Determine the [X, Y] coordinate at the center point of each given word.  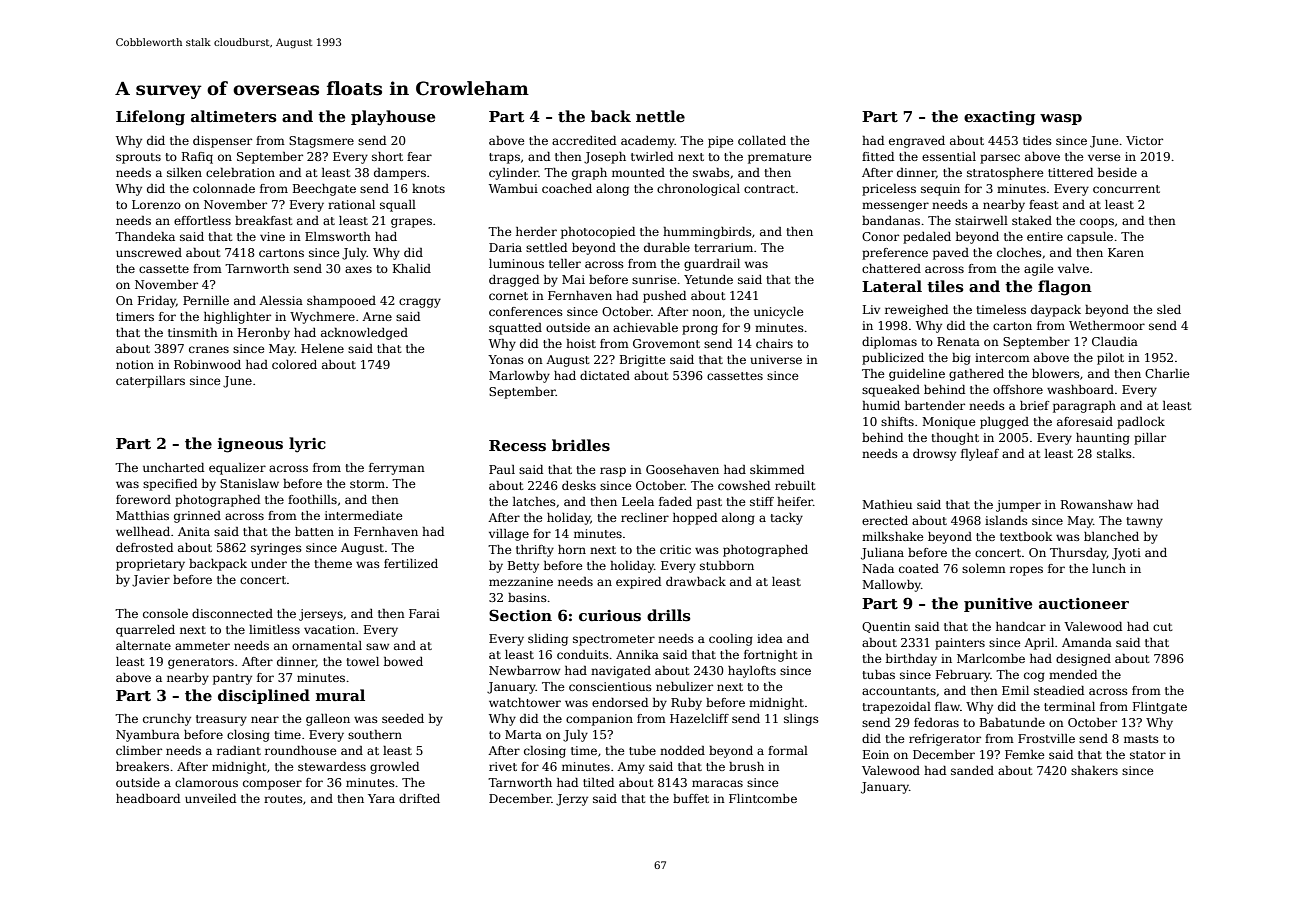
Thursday [1078, 554]
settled [546, 247]
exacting [999, 118]
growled [394, 768]
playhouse [393, 118]
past [709, 503]
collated [762, 140]
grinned [197, 517]
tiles [945, 286]
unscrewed [149, 252]
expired [638, 583]
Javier [151, 581]
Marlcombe [991, 658]
